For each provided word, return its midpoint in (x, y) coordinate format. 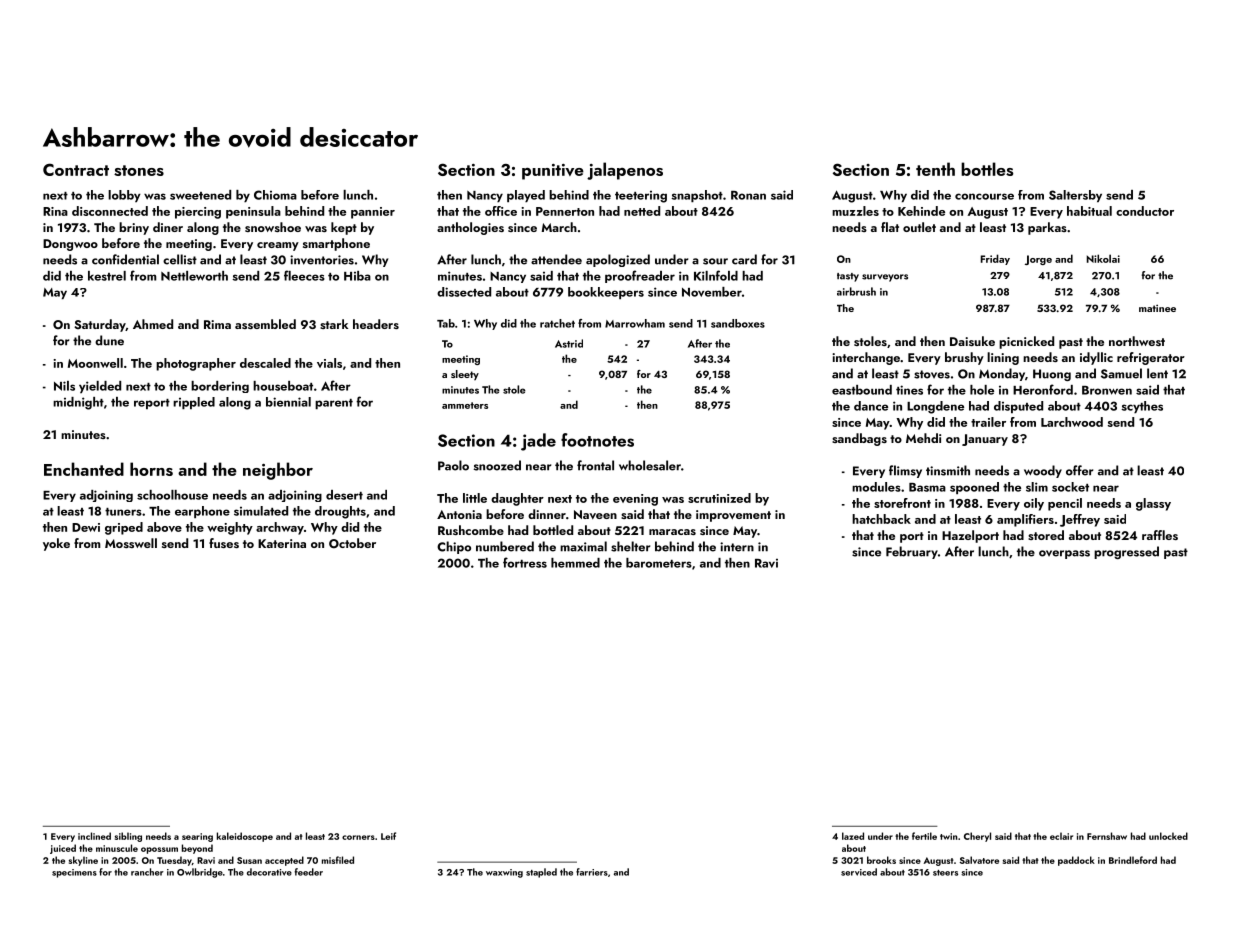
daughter (517, 499)
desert (344, 495)
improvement (733, 516)
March (559, 227)
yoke (56, 544)
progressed (1126, 552)
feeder (309, 872)
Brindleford (1133, 860)
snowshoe (273, 227)
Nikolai (1103, 258)
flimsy (905, 471)
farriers (592, 872)
